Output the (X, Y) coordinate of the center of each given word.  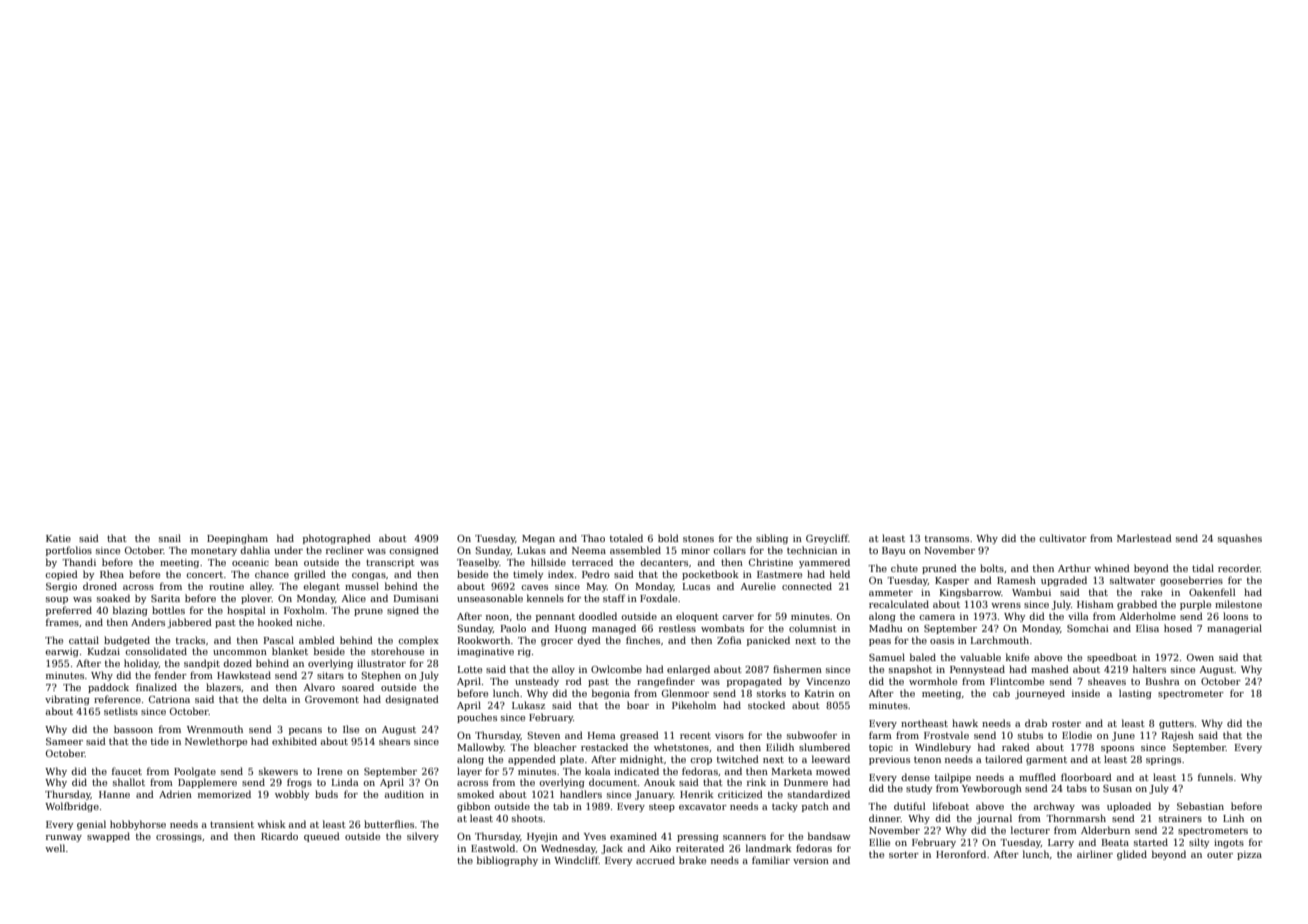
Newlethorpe (216, 742)
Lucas (696, 586)
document (613, 782)
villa (1078, 616)
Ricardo (279, 836)
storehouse (397, 651)
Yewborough (992, 789)
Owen (1200, 657)
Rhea (112, 574)
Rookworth (484, 640)
